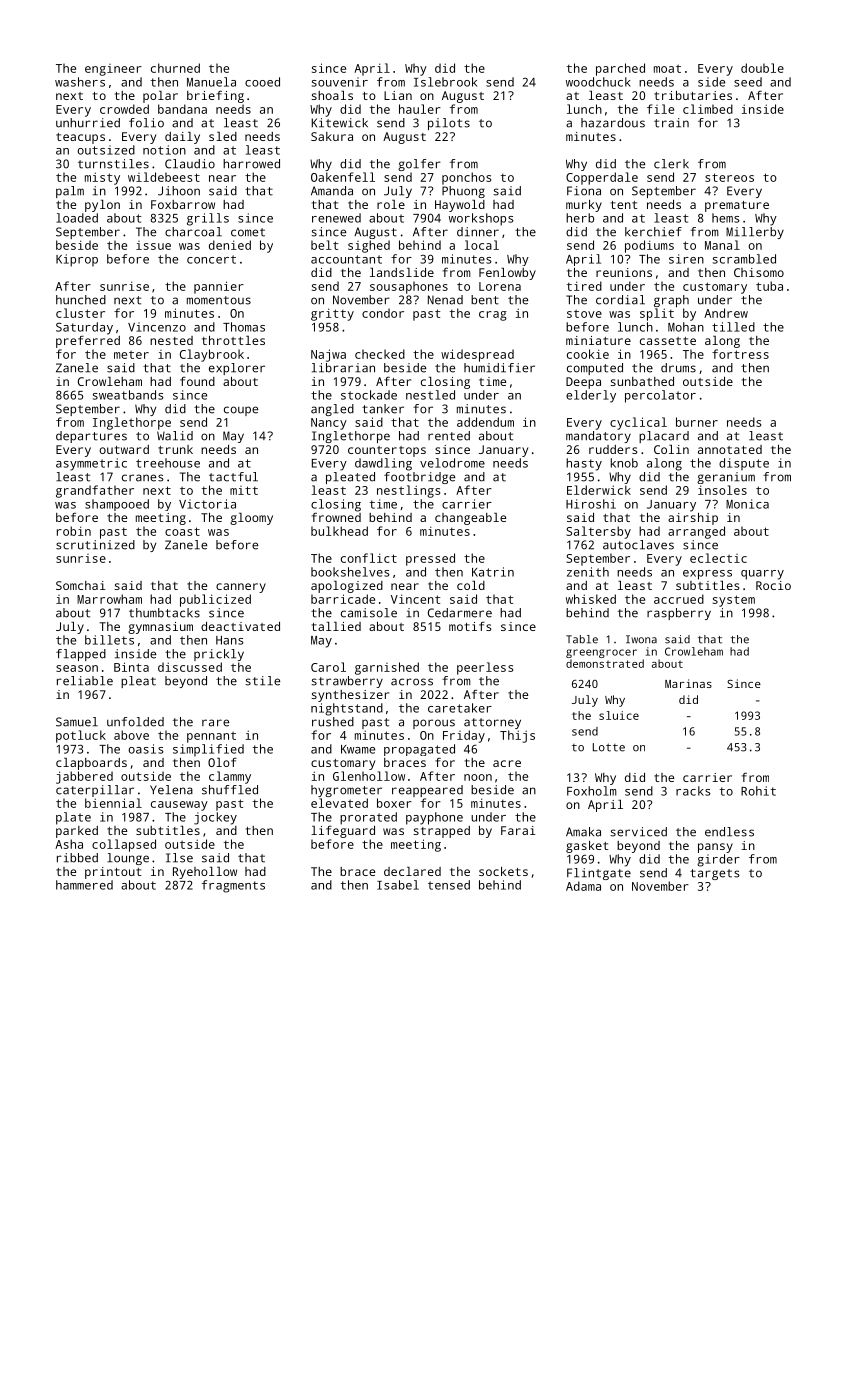  I want to click on ribbed, so click(77, 858).
